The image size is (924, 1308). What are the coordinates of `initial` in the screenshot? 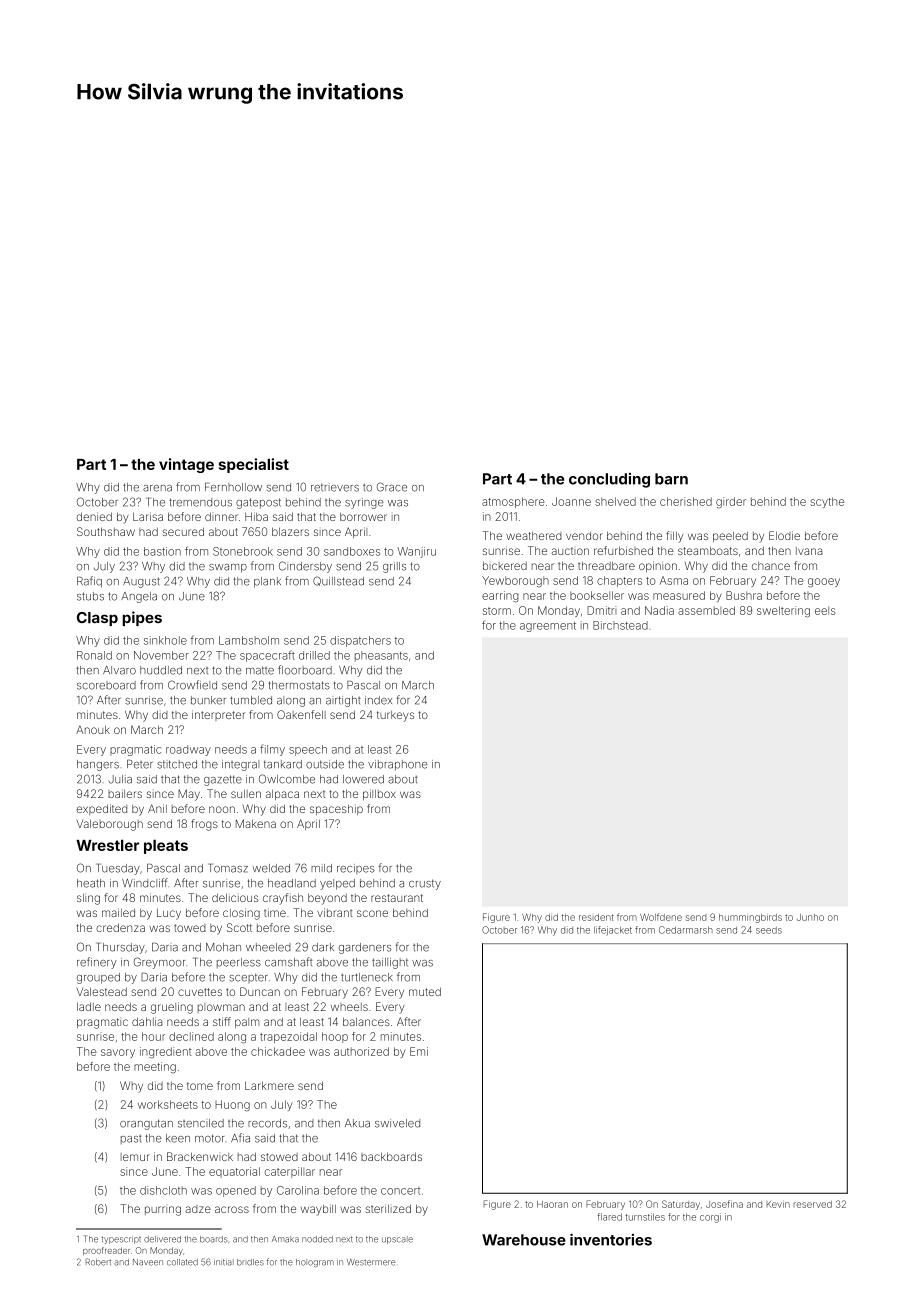 It's located at (224, 1262).
